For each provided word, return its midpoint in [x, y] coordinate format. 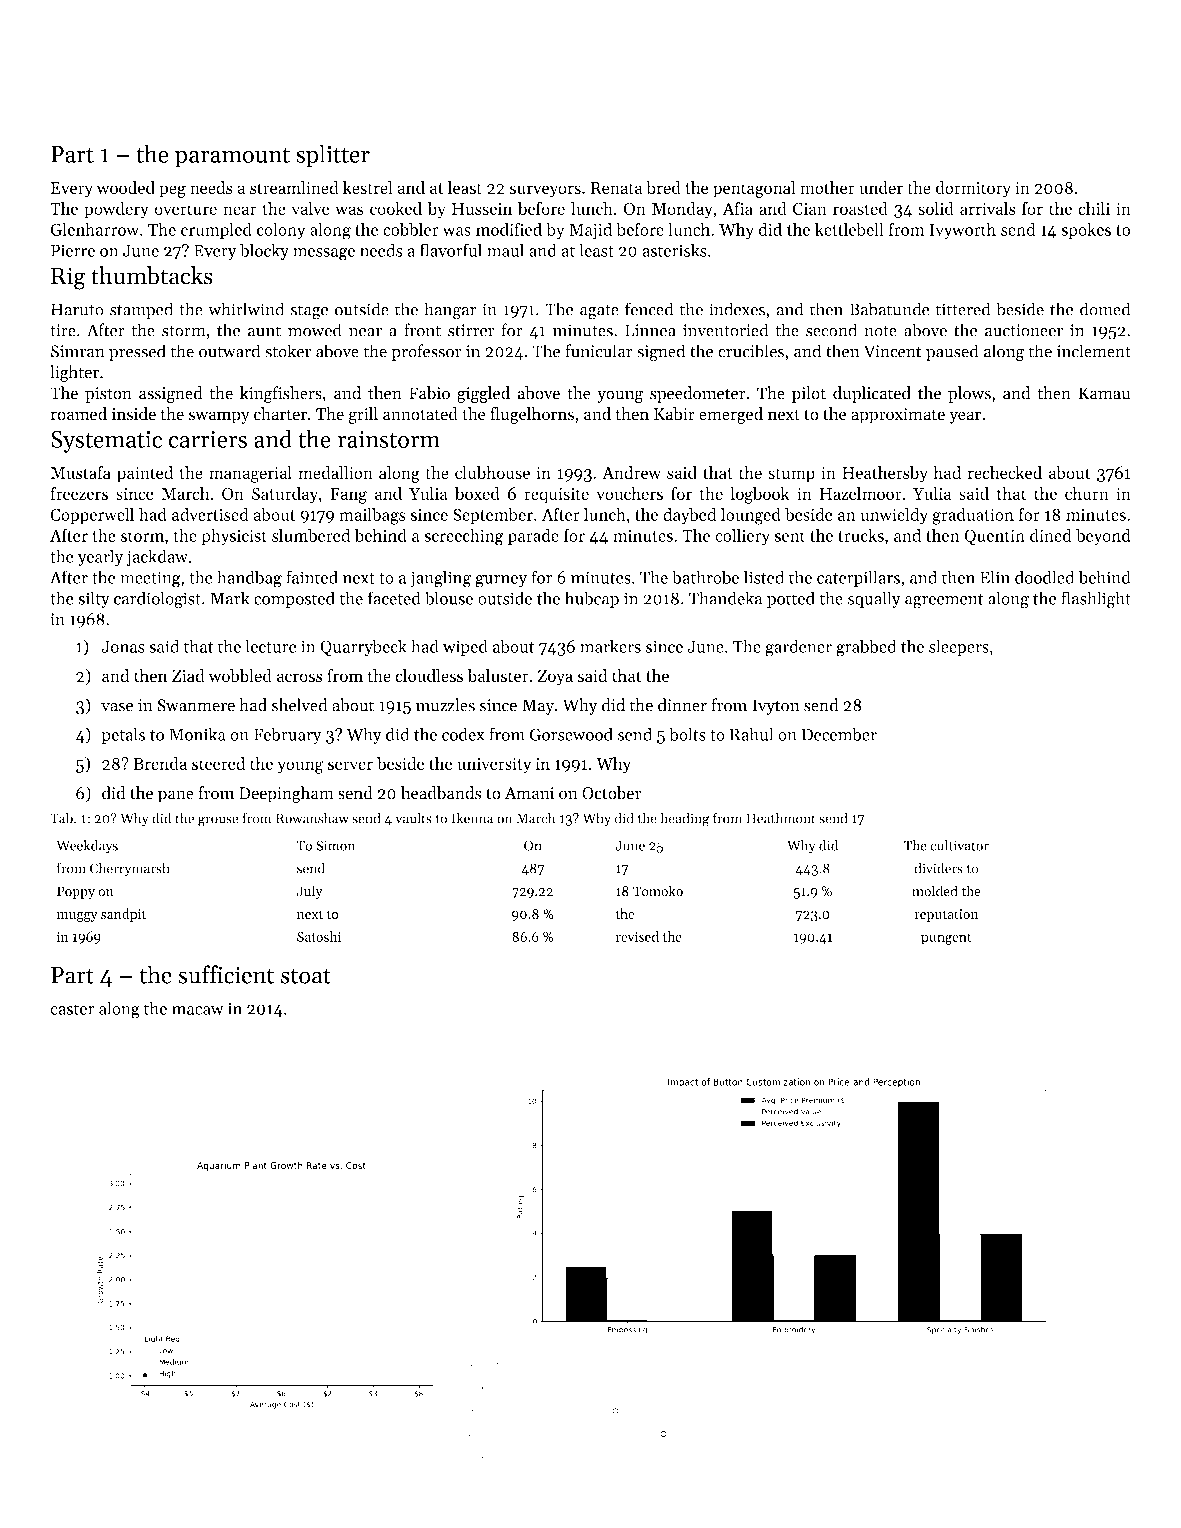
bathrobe [705, 577]
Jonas [123, 646]
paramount [232, 158]
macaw [198, 1010]
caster [72, 1009]
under [881, 187]
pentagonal [754, 189]
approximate [898, 416]
